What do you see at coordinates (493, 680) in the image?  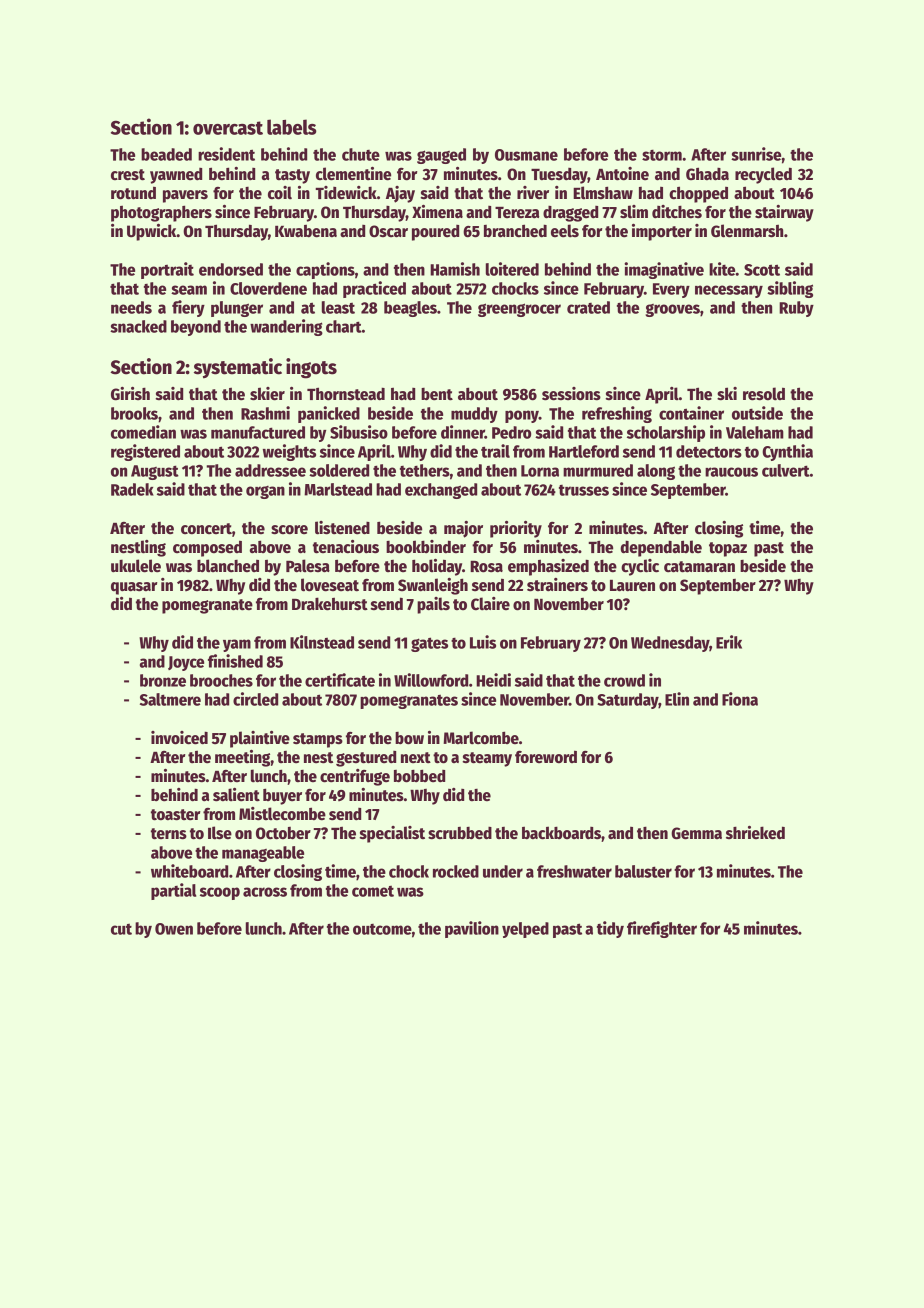 I see `Heidi` at bounding box center [493, 680].
